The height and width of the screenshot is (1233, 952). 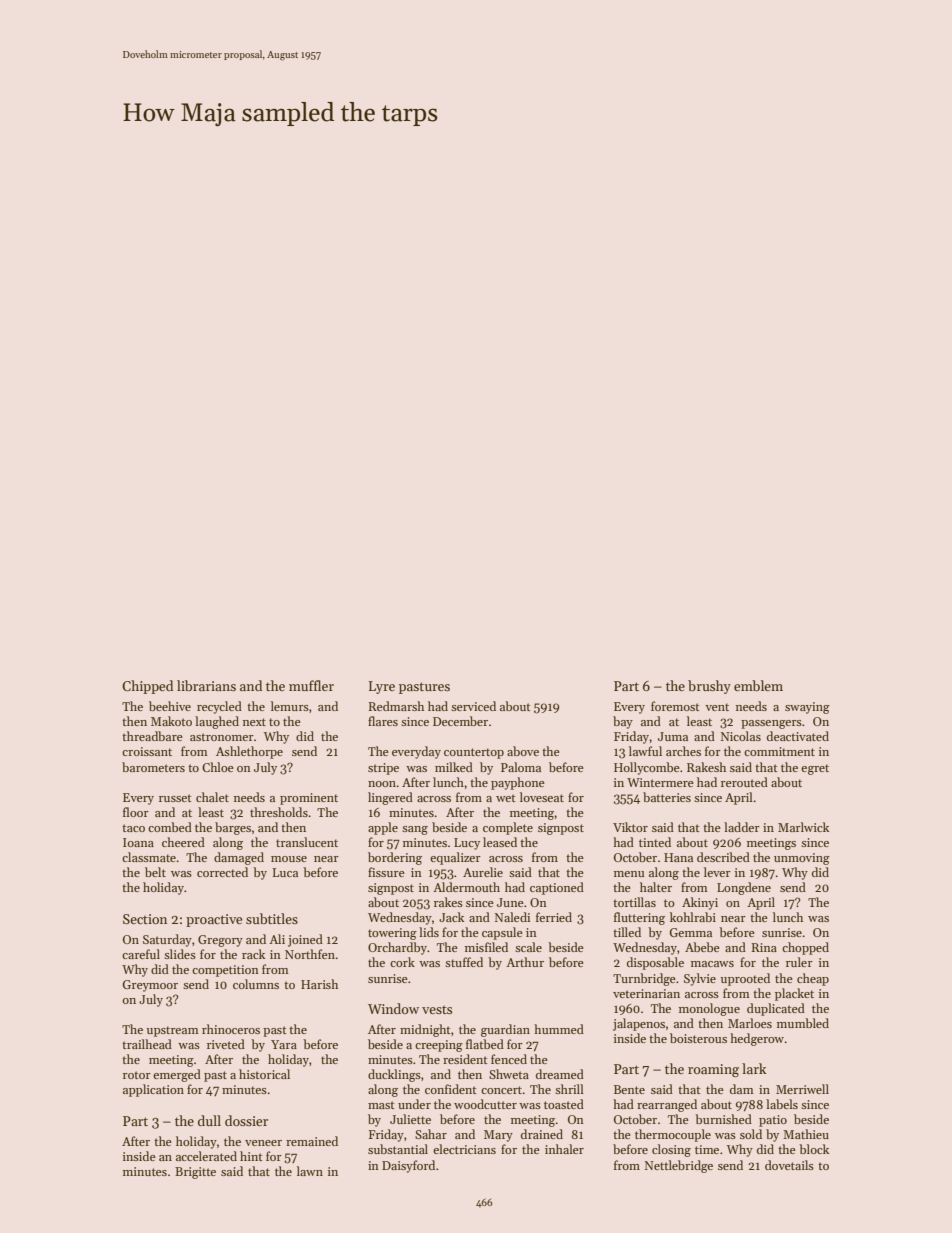 What do you see at coordinates (395, 858) in the screenshot?
I see `bordering` at bounding box center [395, 858].
